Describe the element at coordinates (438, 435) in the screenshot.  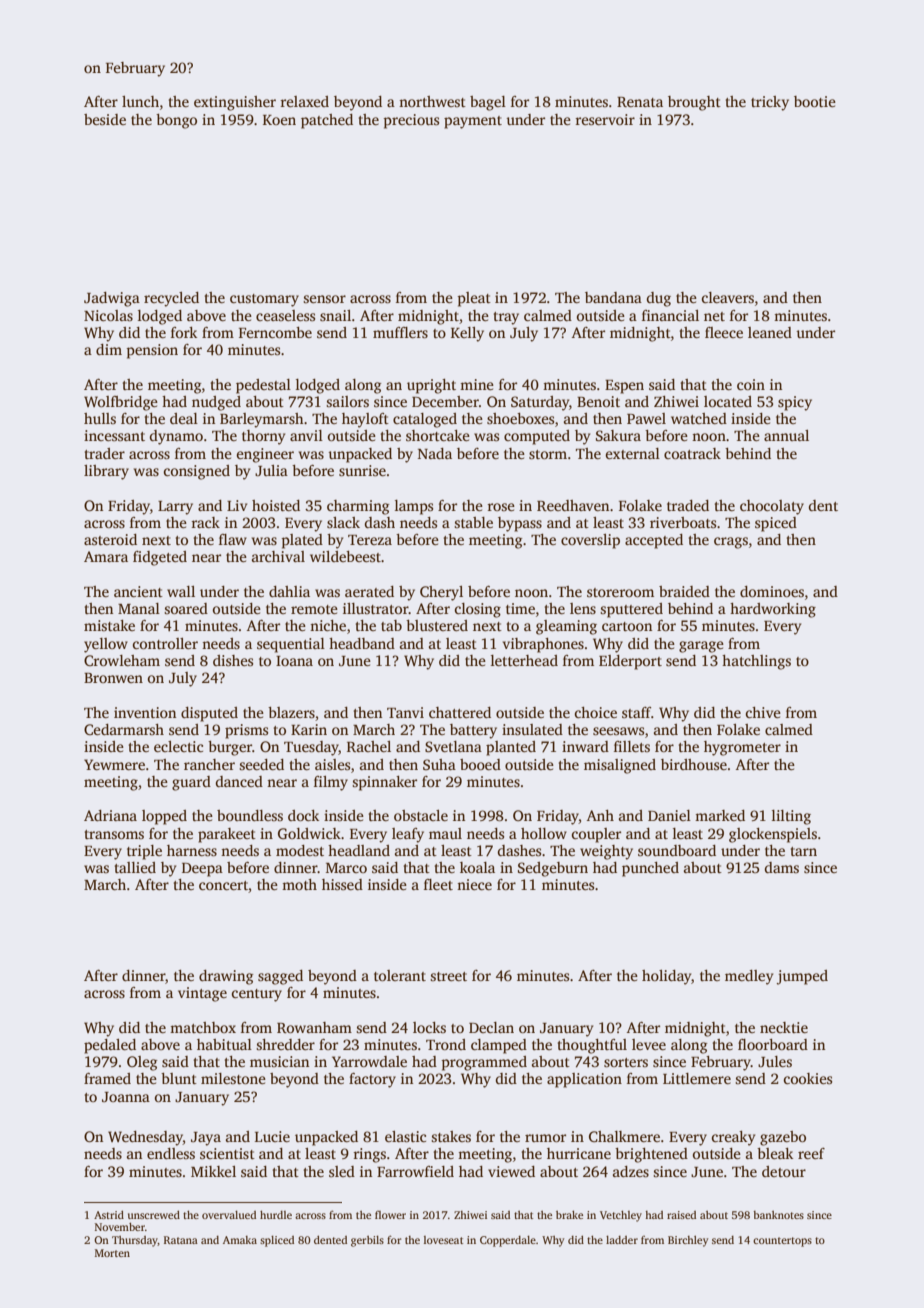
I see `shortcake` at that location.
